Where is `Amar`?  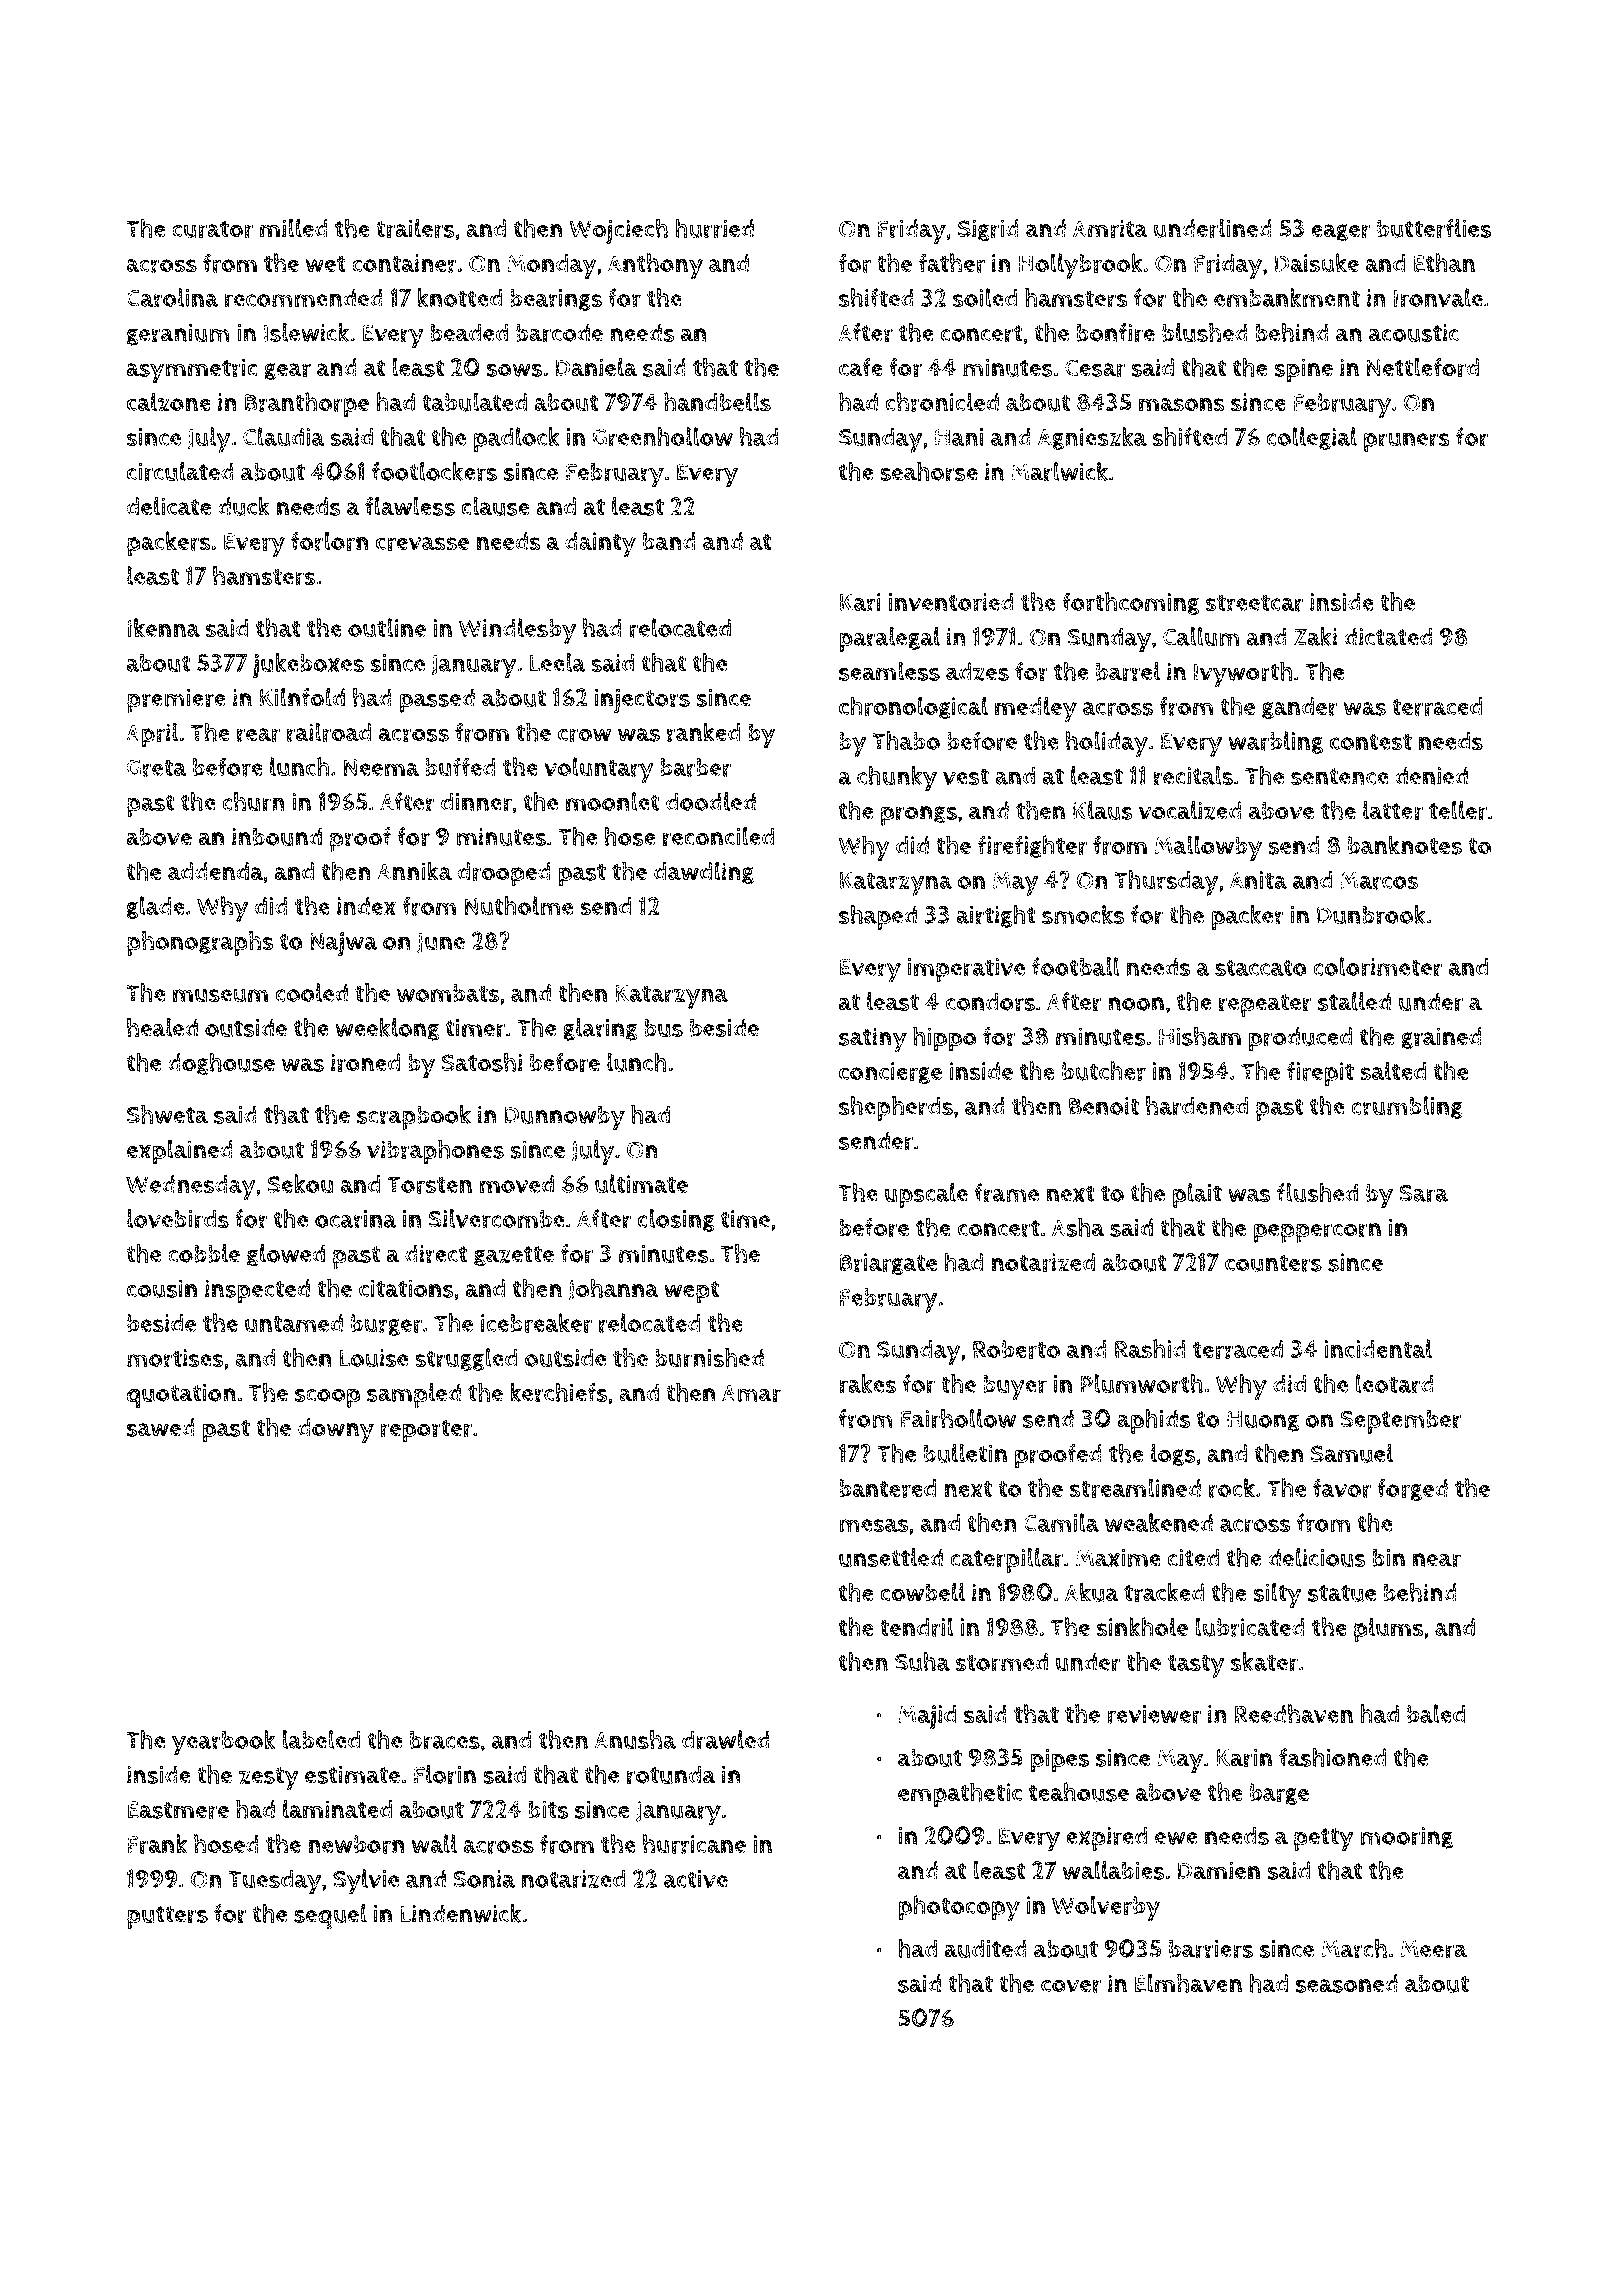
Amar is located at coordinates (751, 1394).
